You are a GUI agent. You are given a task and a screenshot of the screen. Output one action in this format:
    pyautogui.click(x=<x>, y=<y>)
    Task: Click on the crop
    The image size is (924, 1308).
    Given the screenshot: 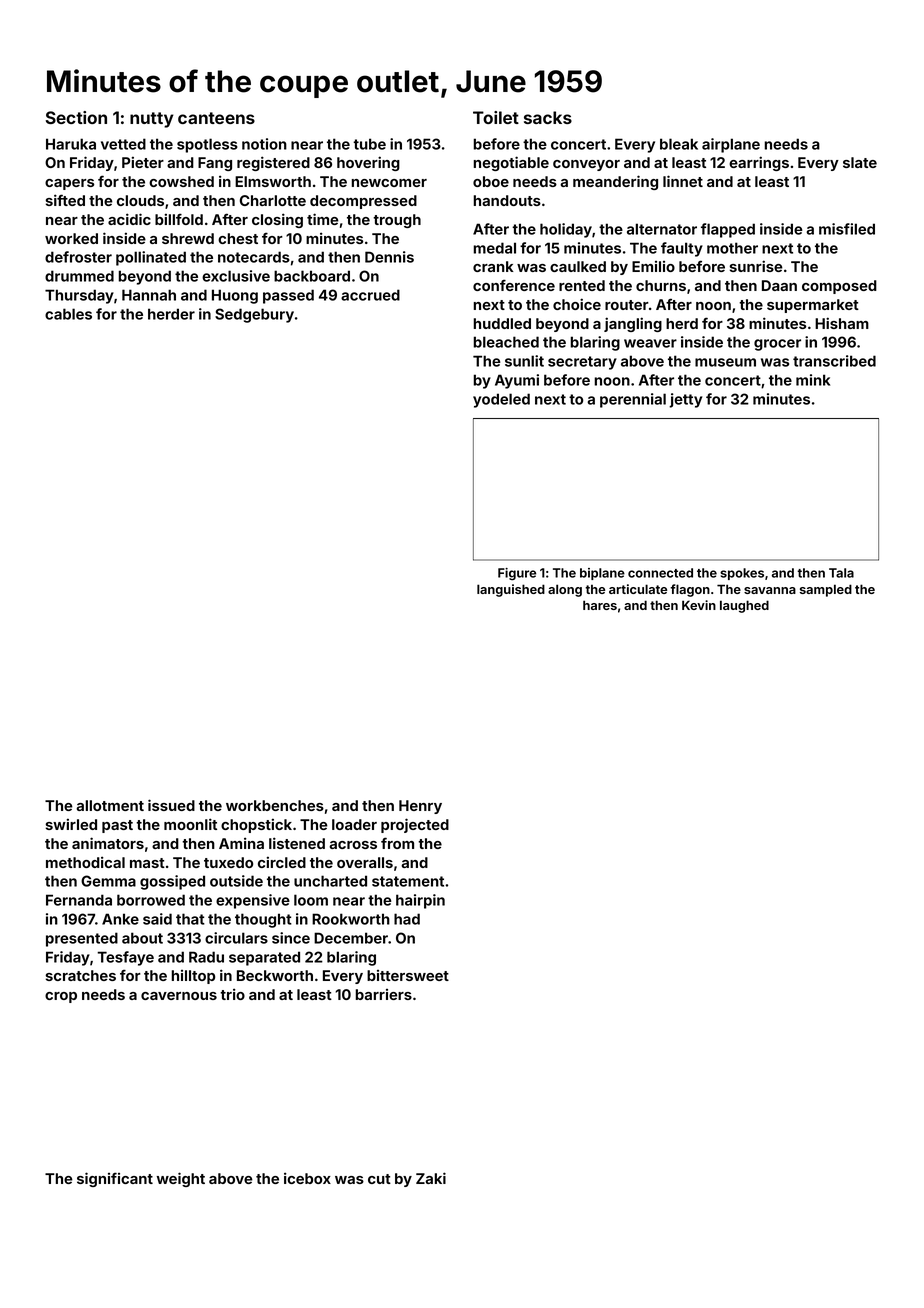 What is the action you would take?
    pyautogui.click(x=61, y=997)
